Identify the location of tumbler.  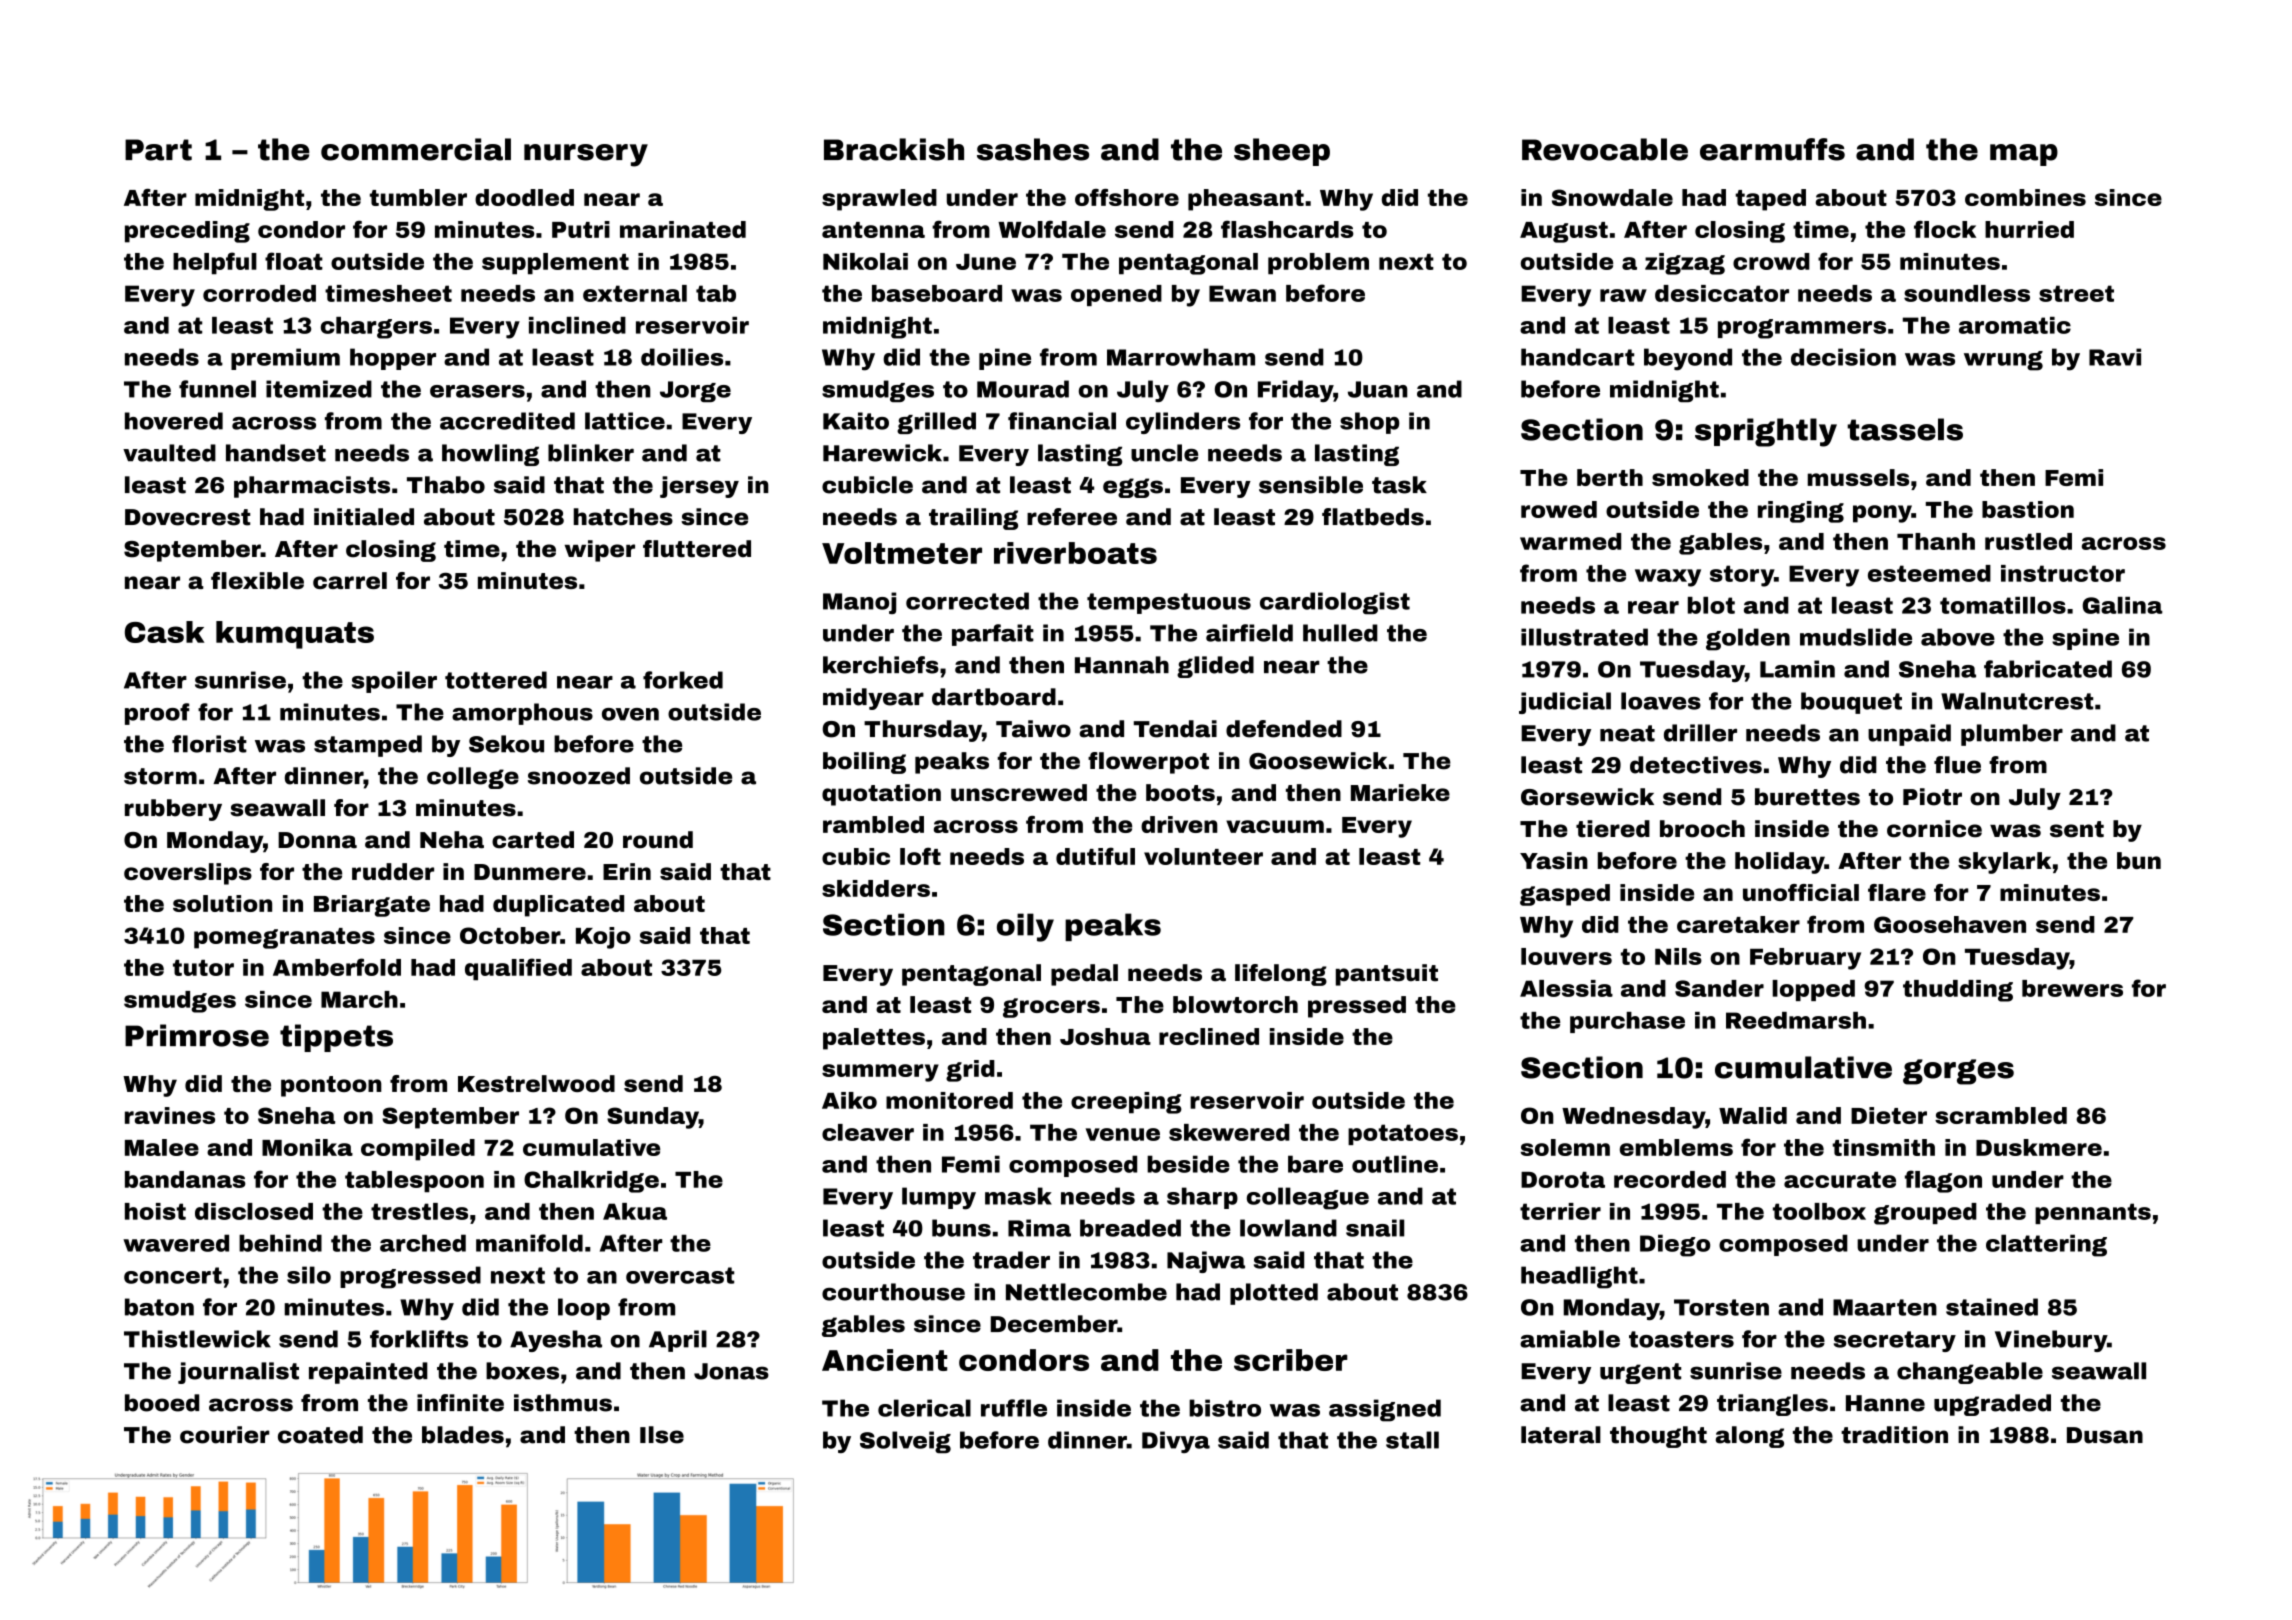
(418, 197).
